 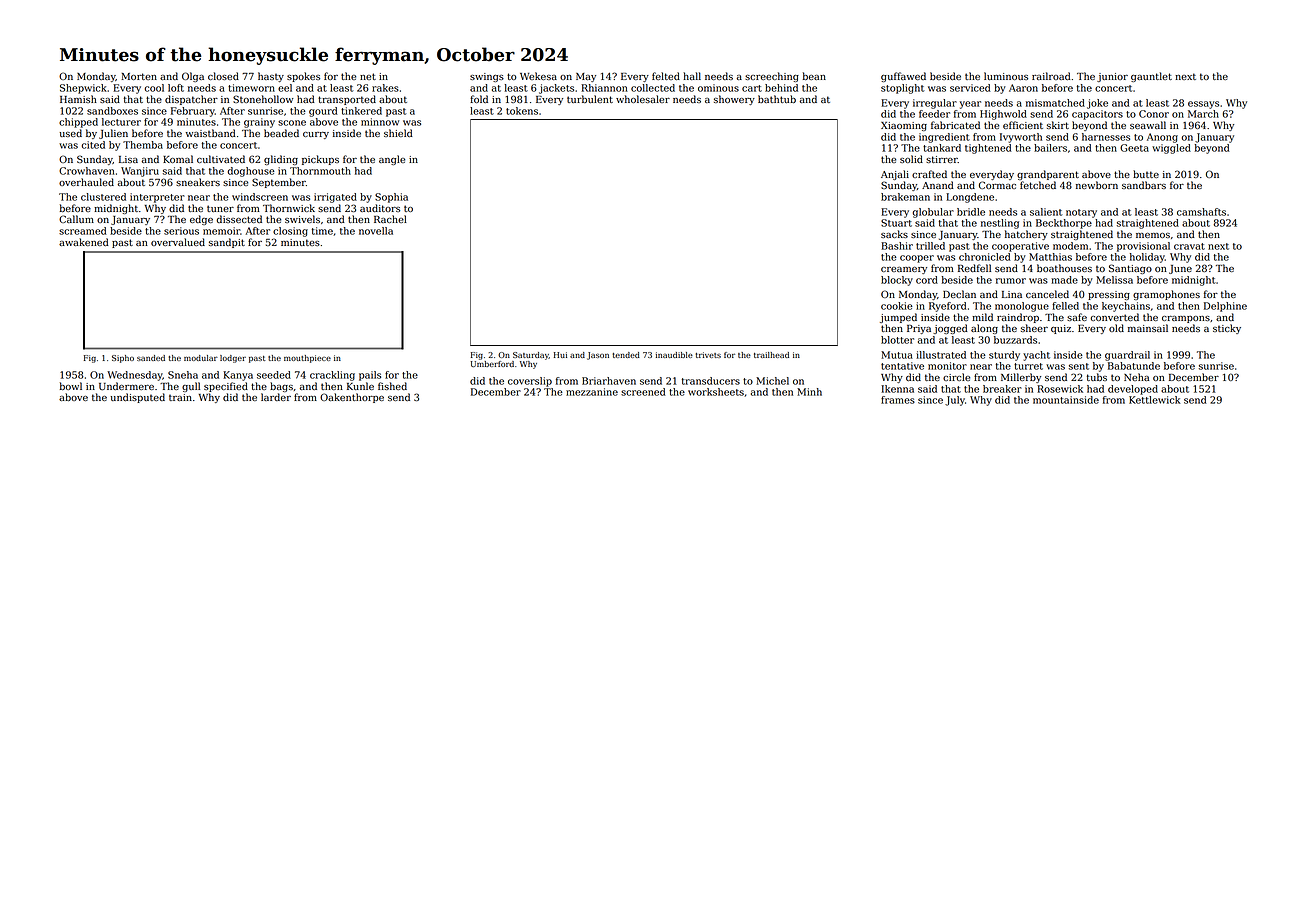 I want to click on butte, so click(x=1146, y=174).
